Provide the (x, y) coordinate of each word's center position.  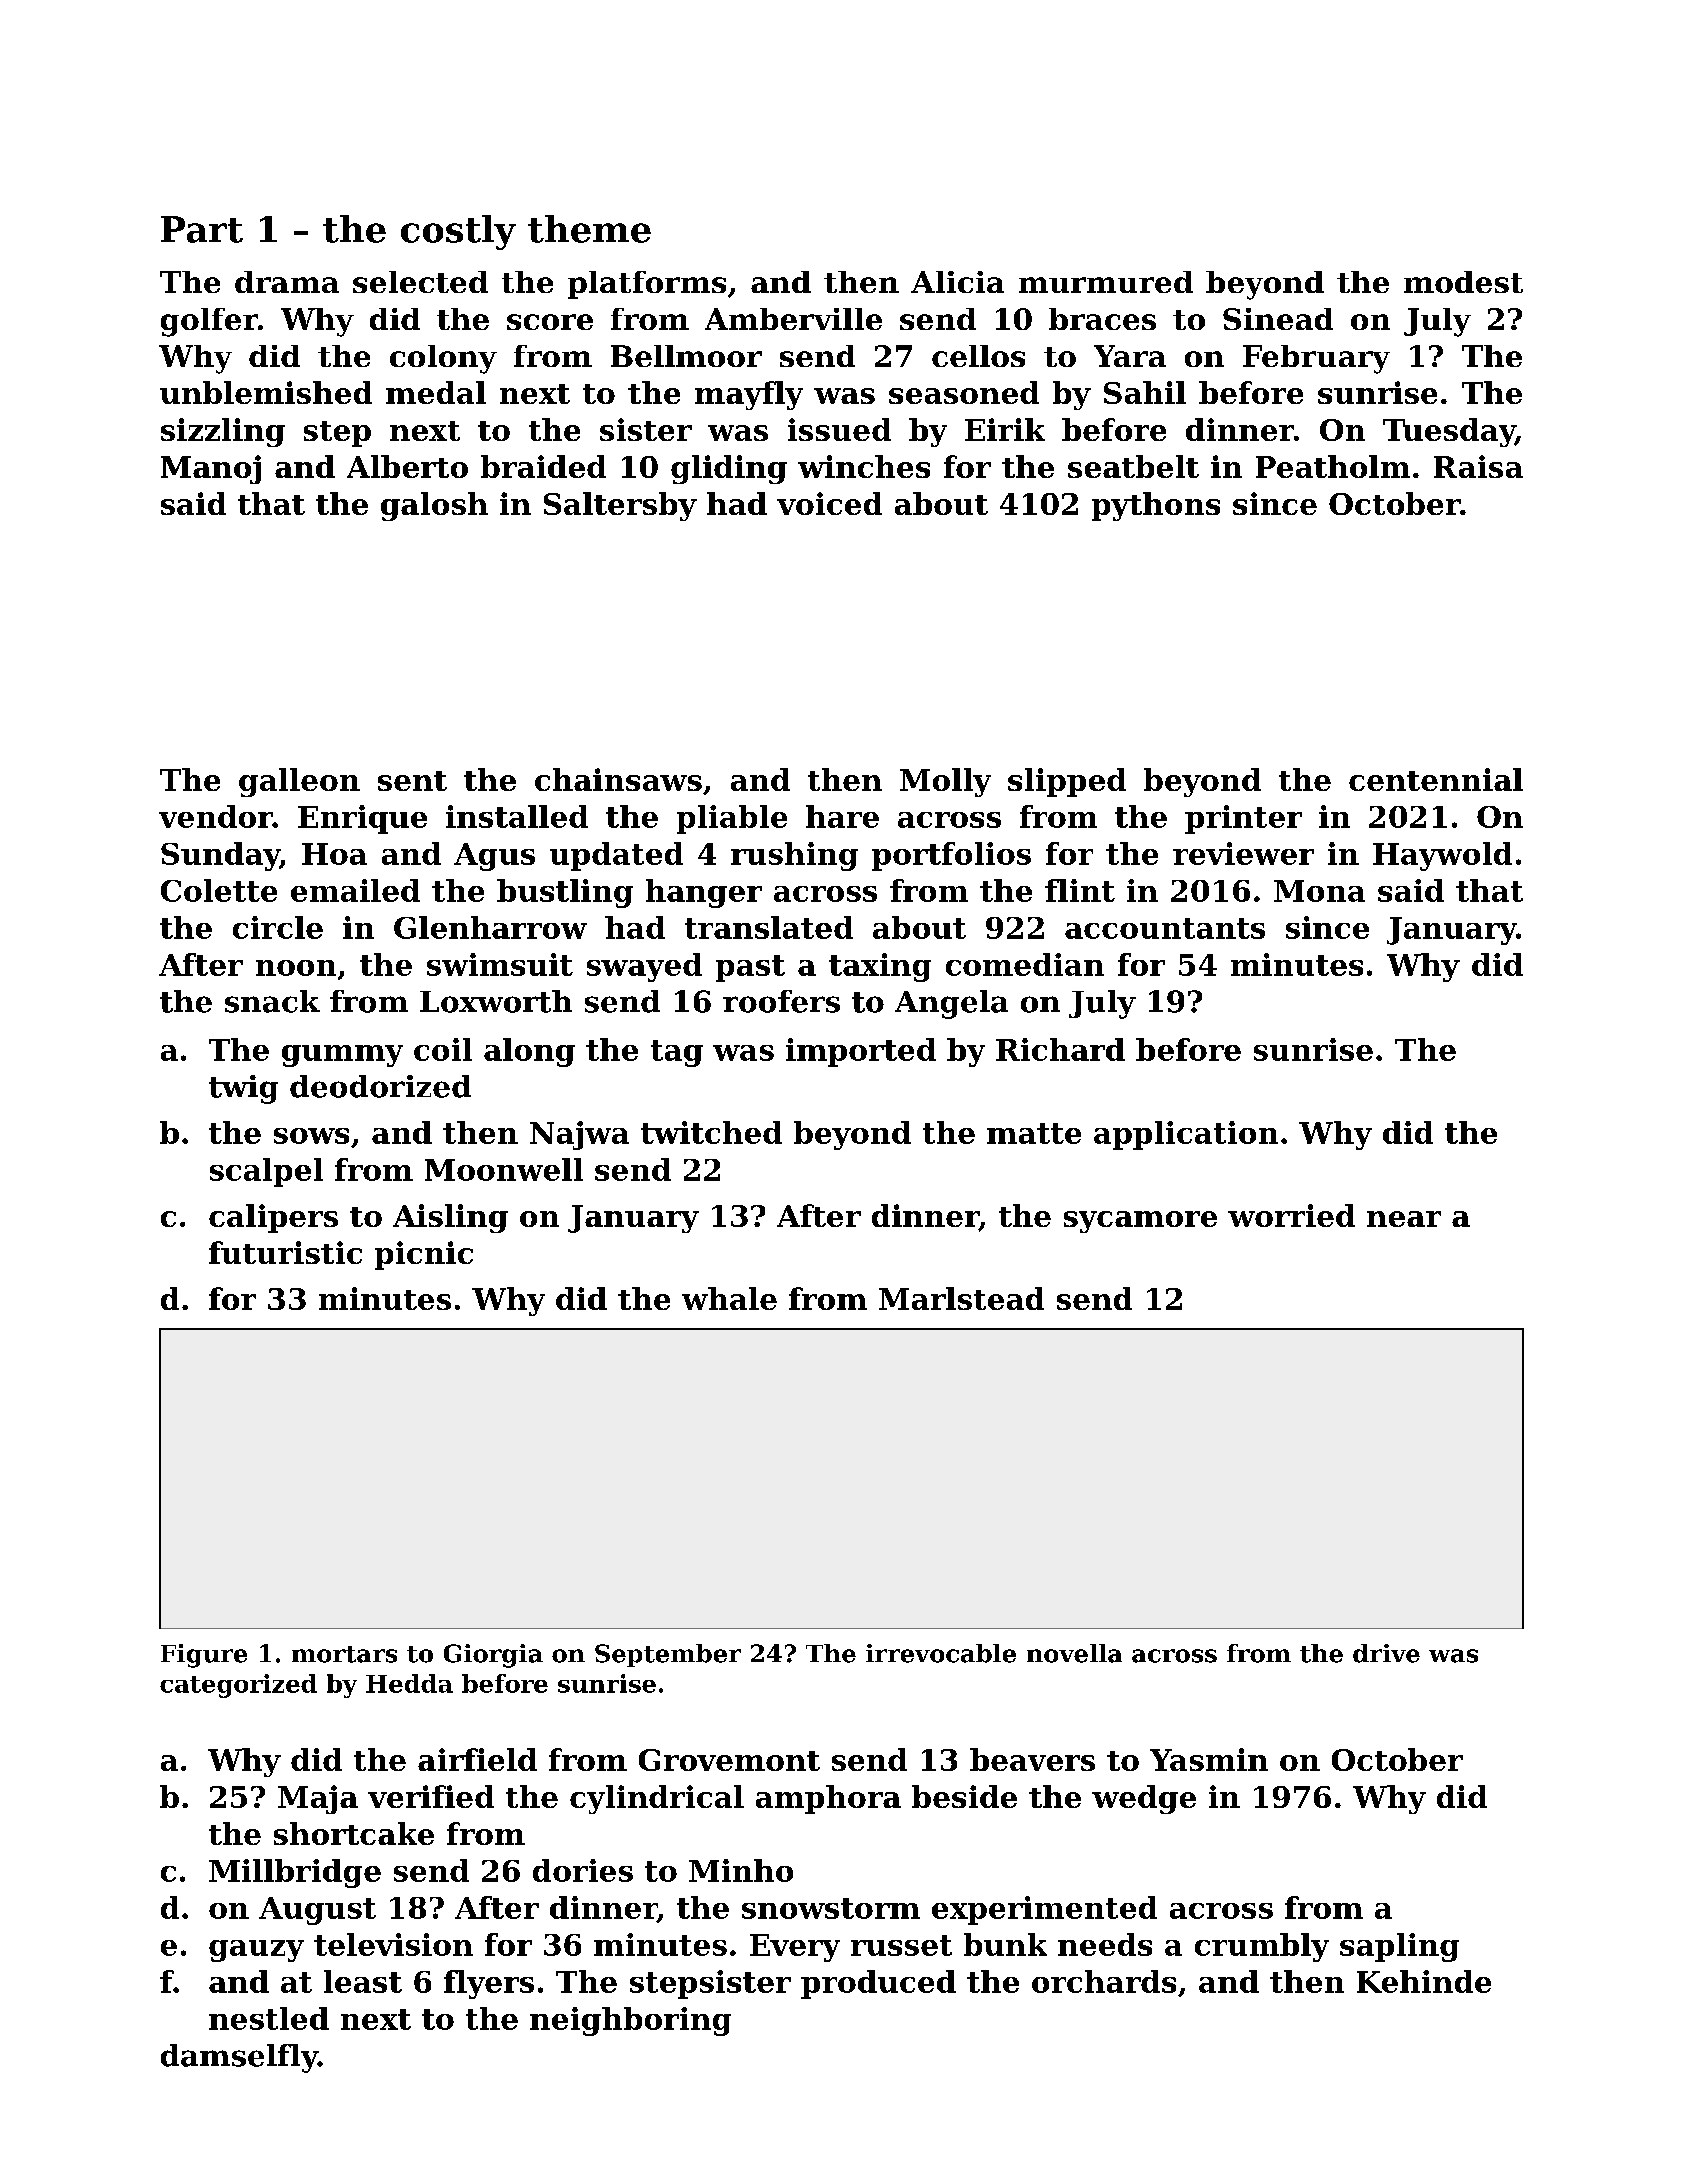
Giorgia (493, 1656)
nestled (269, 2018)
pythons (1156, 506)
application (1186, 1135)
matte (1034, 1133)
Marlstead (961, 1298)
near (1404, 1219)
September (668, 1655)
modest (1463, 282)
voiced (829, 503)
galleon (299, 782)
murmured (1106, 282)
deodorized (380, 1086)
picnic (424, 1255)
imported (861, 1052)
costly (458, 232)
